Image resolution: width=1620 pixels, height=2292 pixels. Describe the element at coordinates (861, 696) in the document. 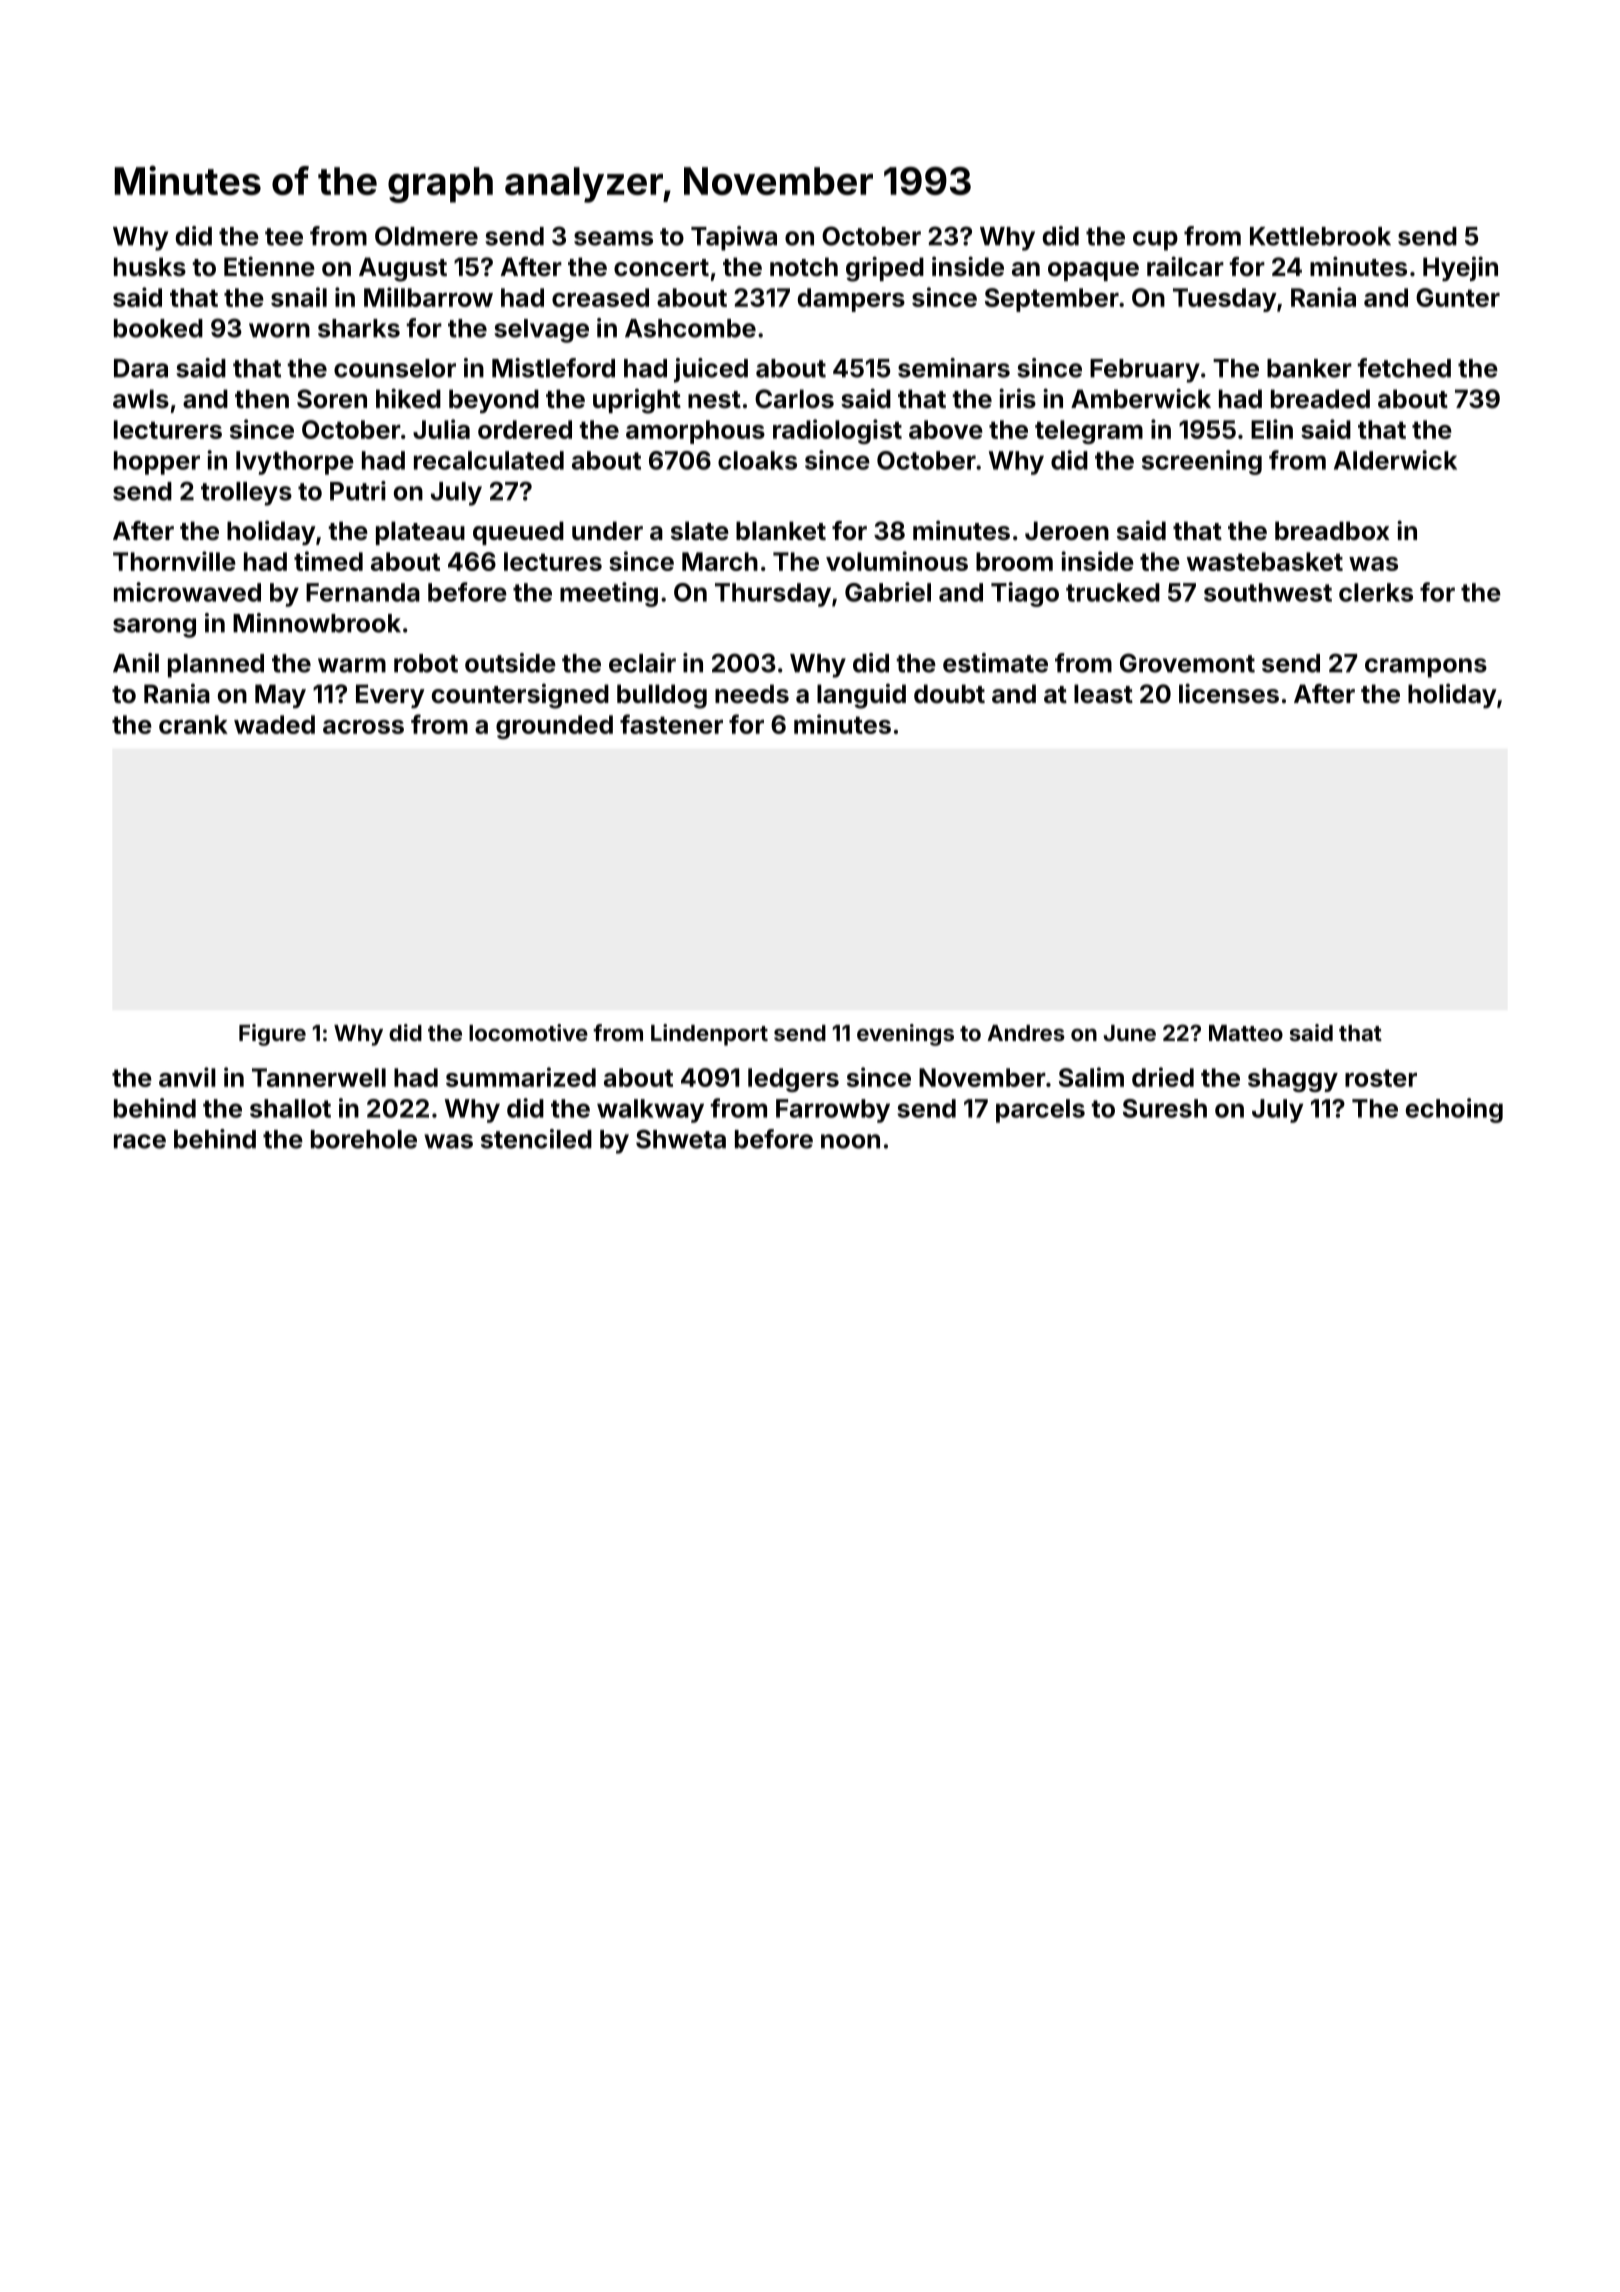

I see `languid` at that location.
